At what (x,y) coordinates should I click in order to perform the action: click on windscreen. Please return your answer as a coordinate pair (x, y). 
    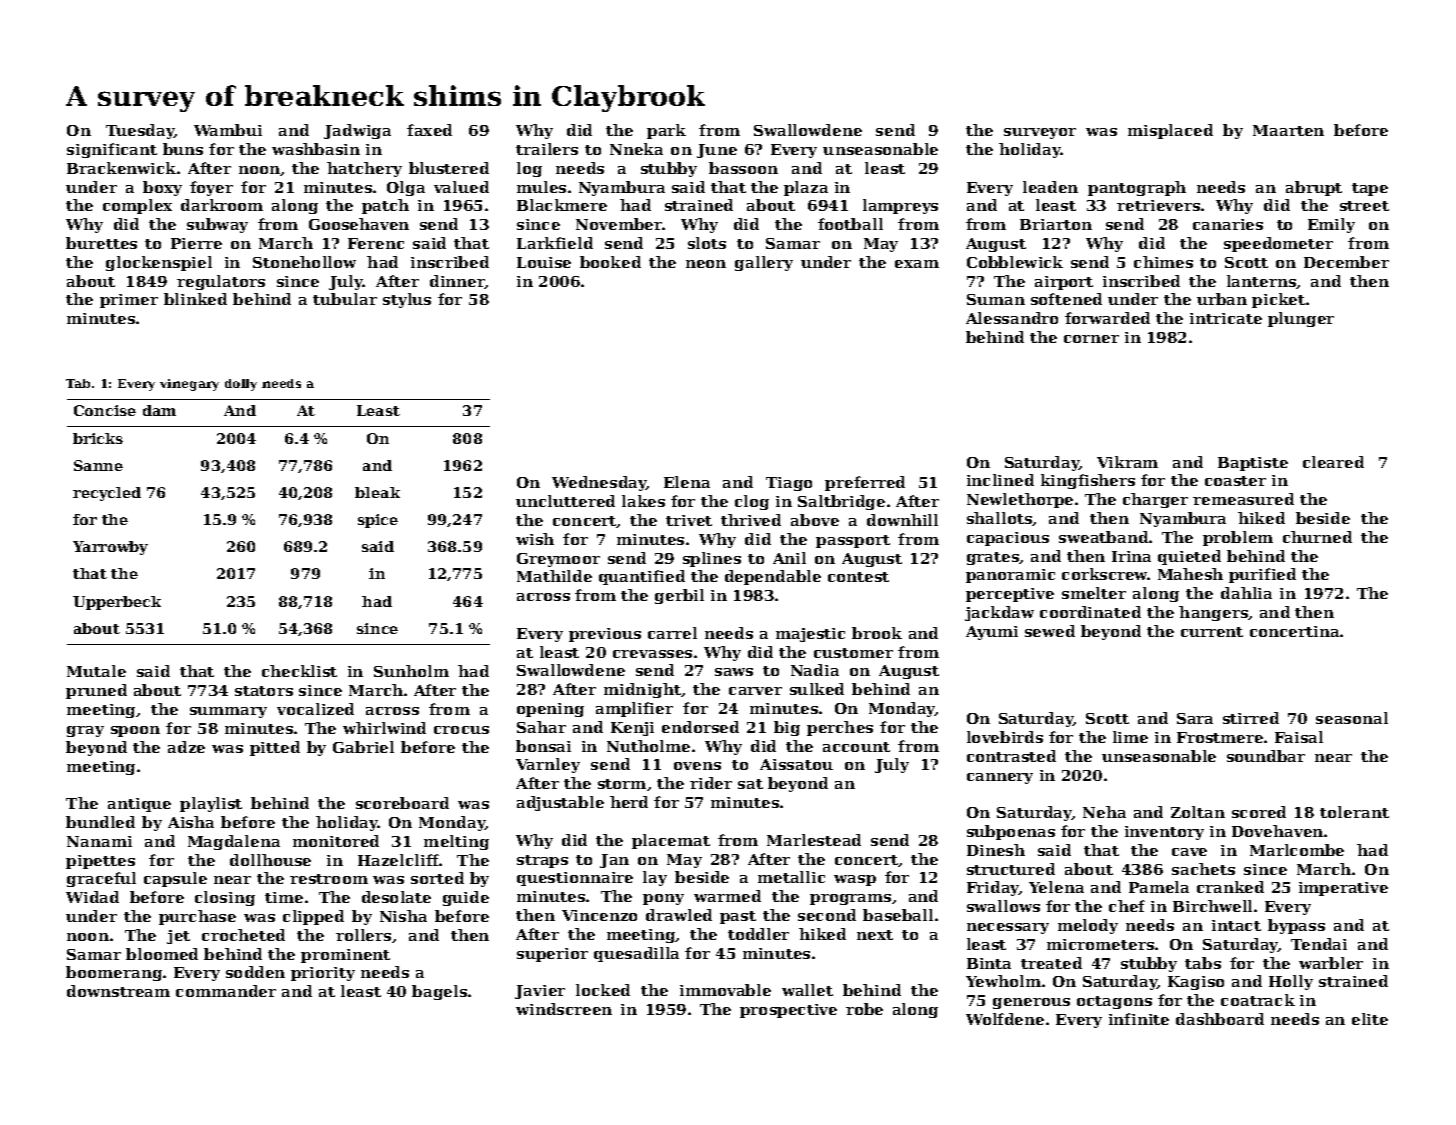
    Looking at the image, I should click on (564, 1009).
